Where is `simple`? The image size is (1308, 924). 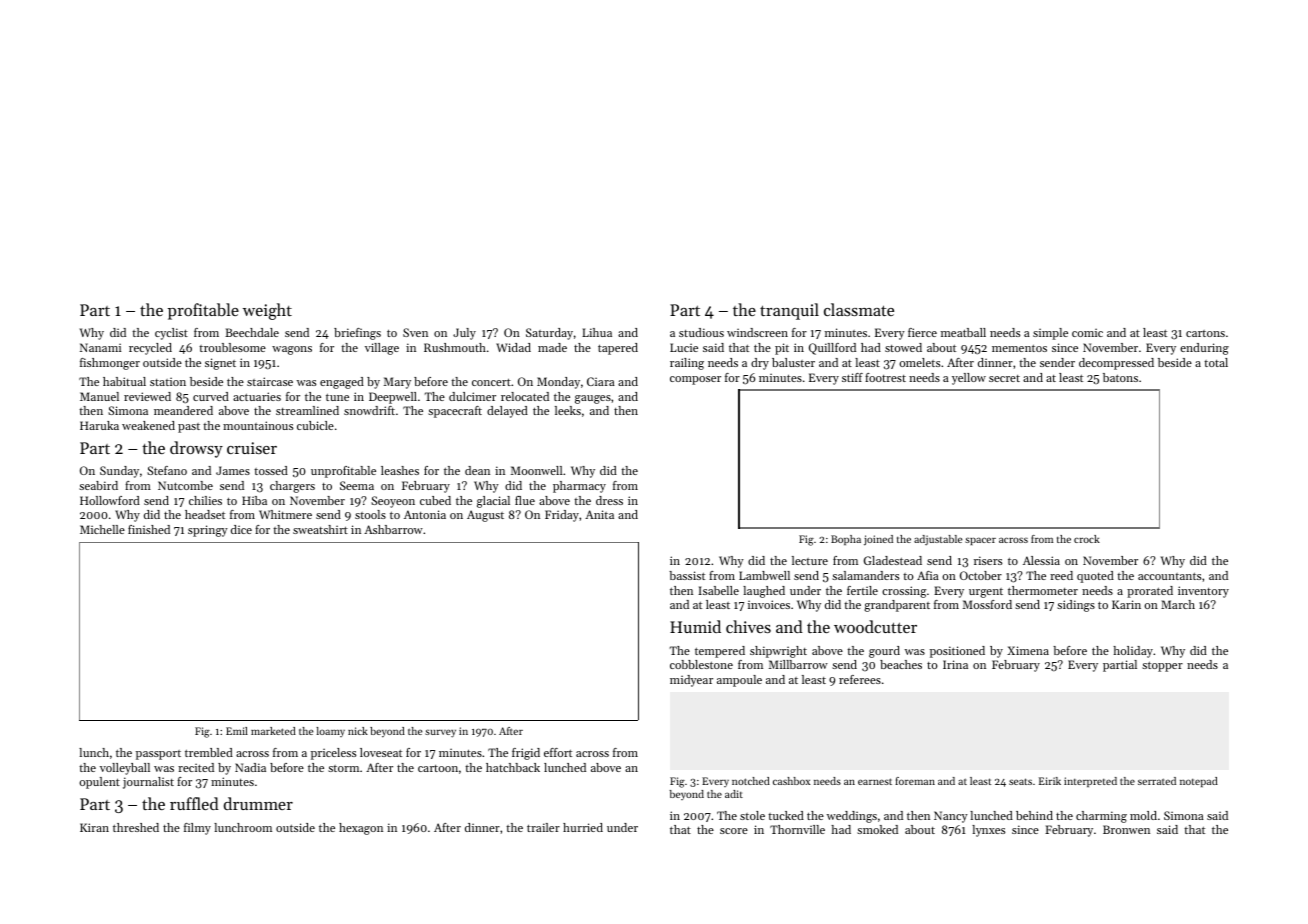
simple is located at coordinates (1050, 334).
